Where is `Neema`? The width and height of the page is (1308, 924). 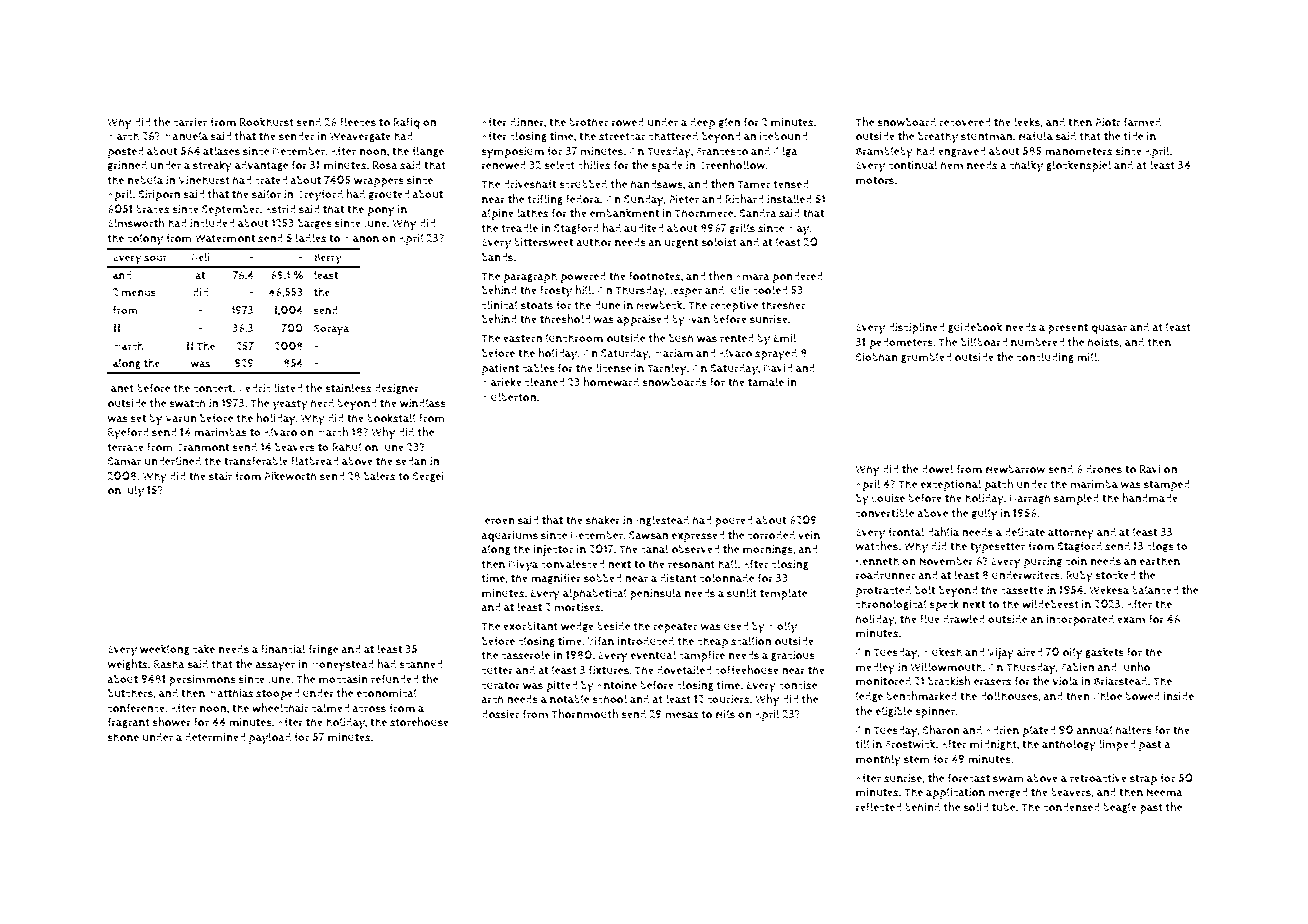
Neema is located at coordinates (1164, 792).
